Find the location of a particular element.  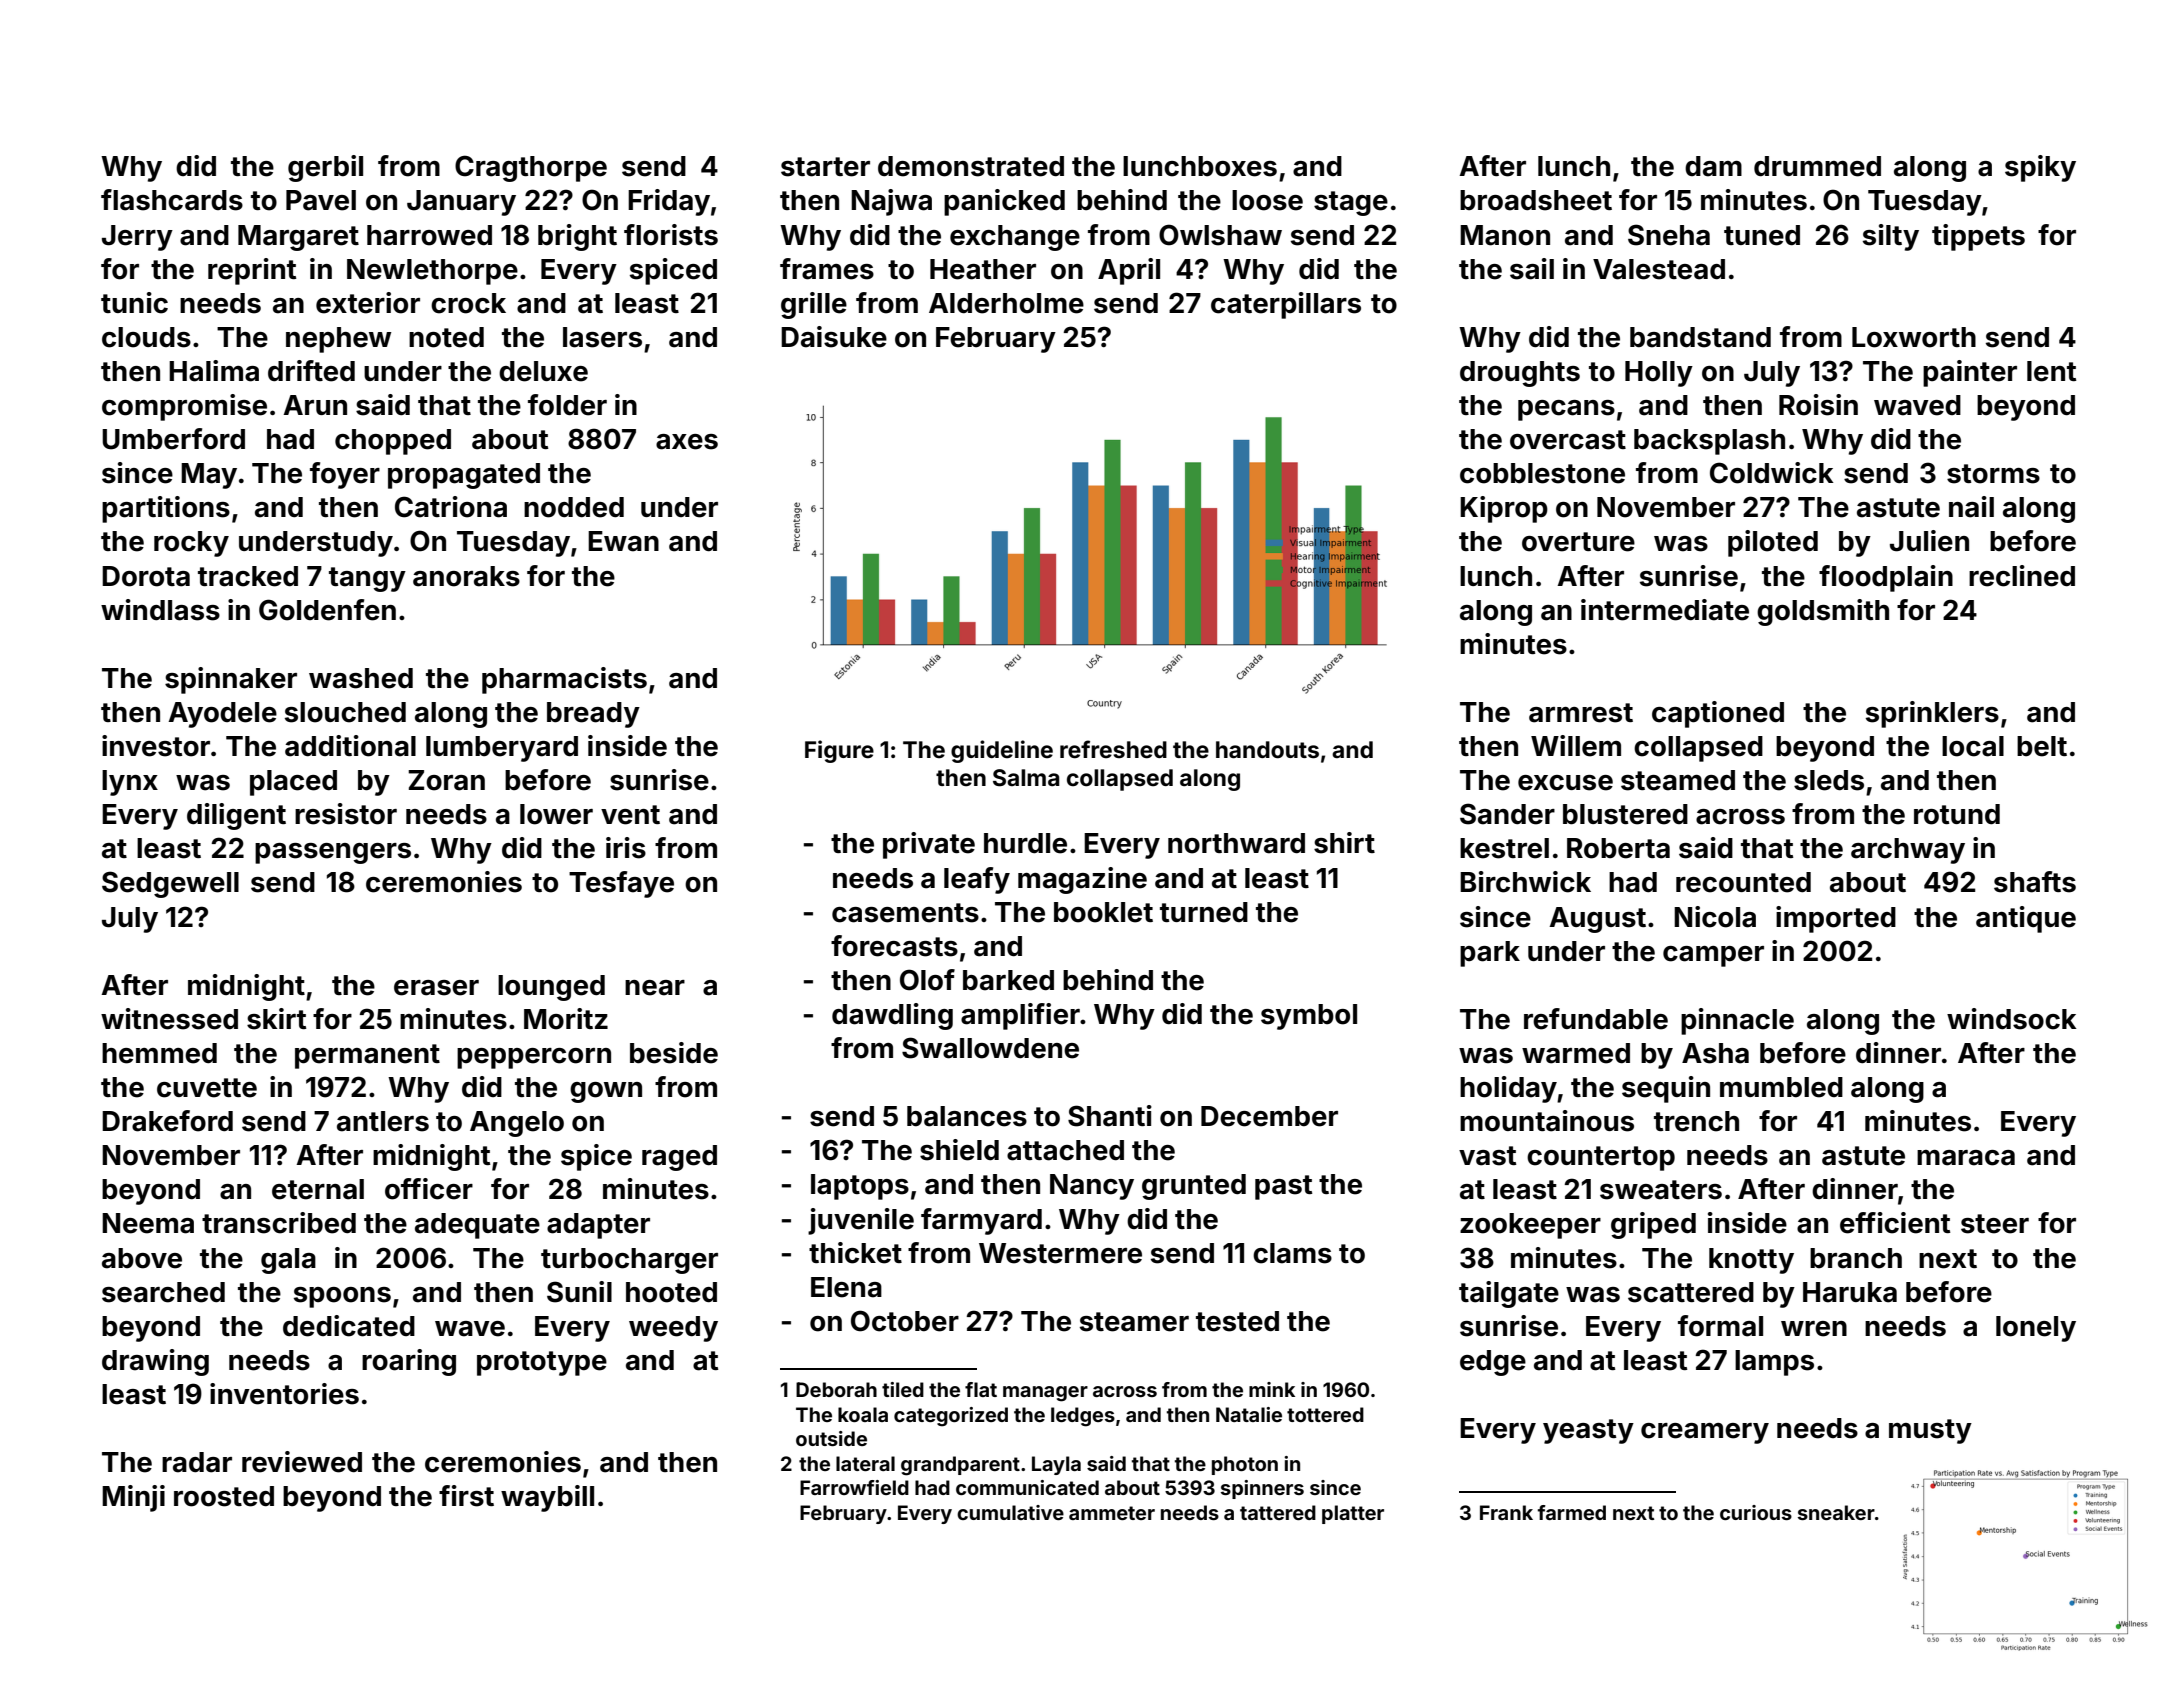

spiky is located at coordinates (2040, 168).
